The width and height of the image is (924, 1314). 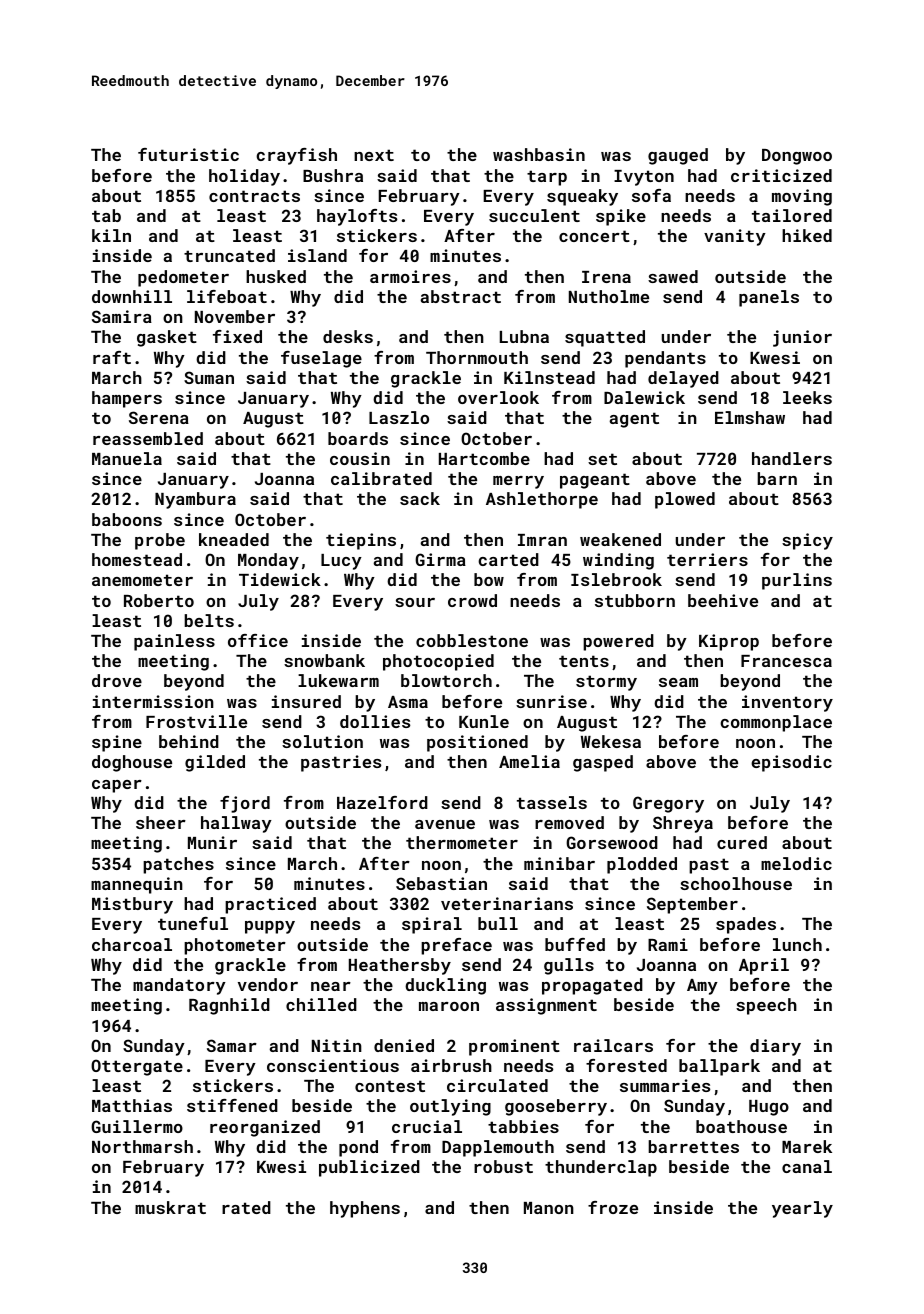 I want to click on armoires, so click(x=410, y=276).
